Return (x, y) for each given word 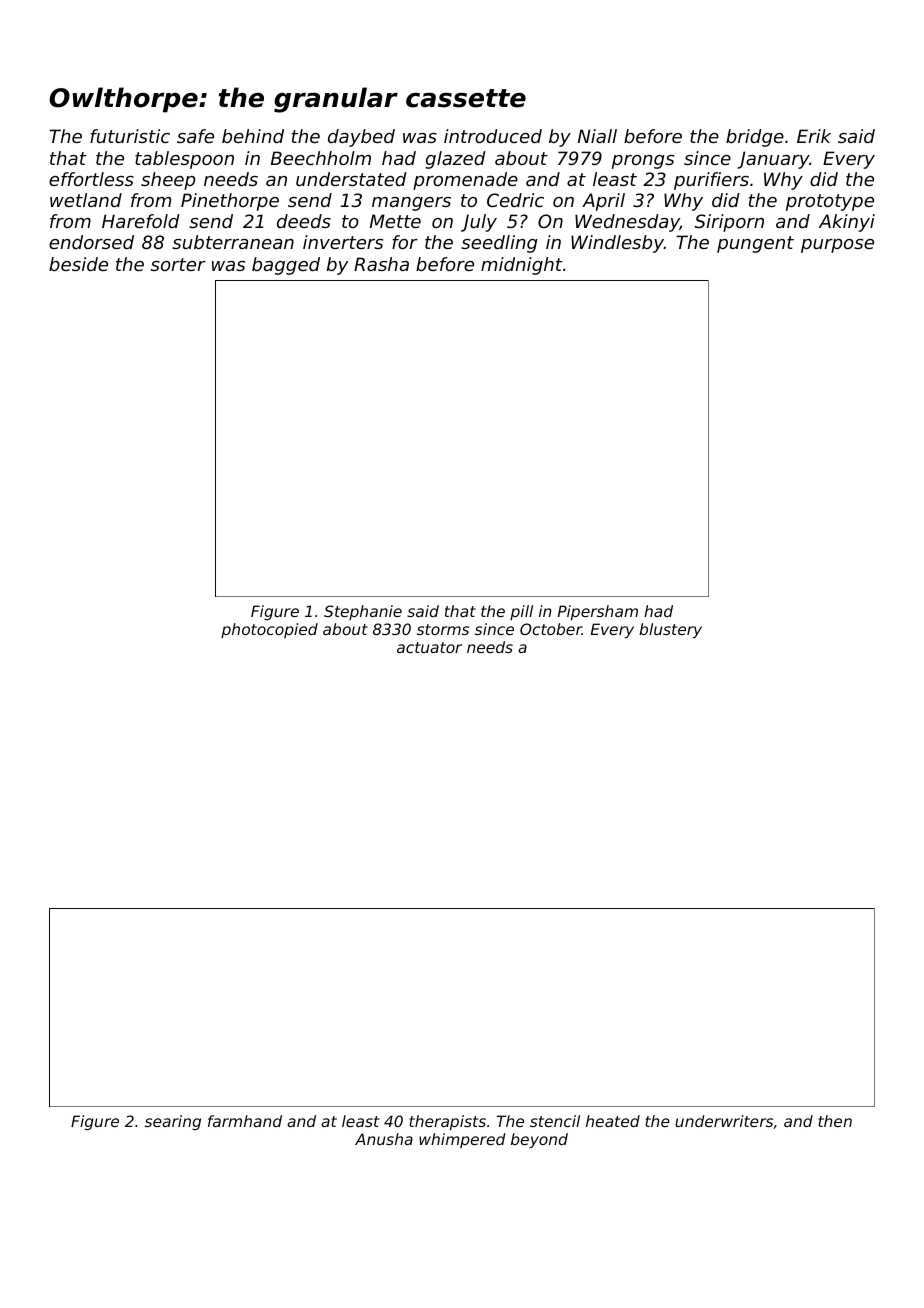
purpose (837, 246)
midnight (522, 266)
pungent (755, 244)
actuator (429, 647)
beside (78, 264)
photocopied (269, 630)
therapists (447, 1122)
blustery (670, 630)
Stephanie (363, 612)
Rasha (381, 264)
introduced (493, 136)
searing (173, 1122)
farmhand (245, 1121)
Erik (814, 136)
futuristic (130, 136)
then (835, 1121)
